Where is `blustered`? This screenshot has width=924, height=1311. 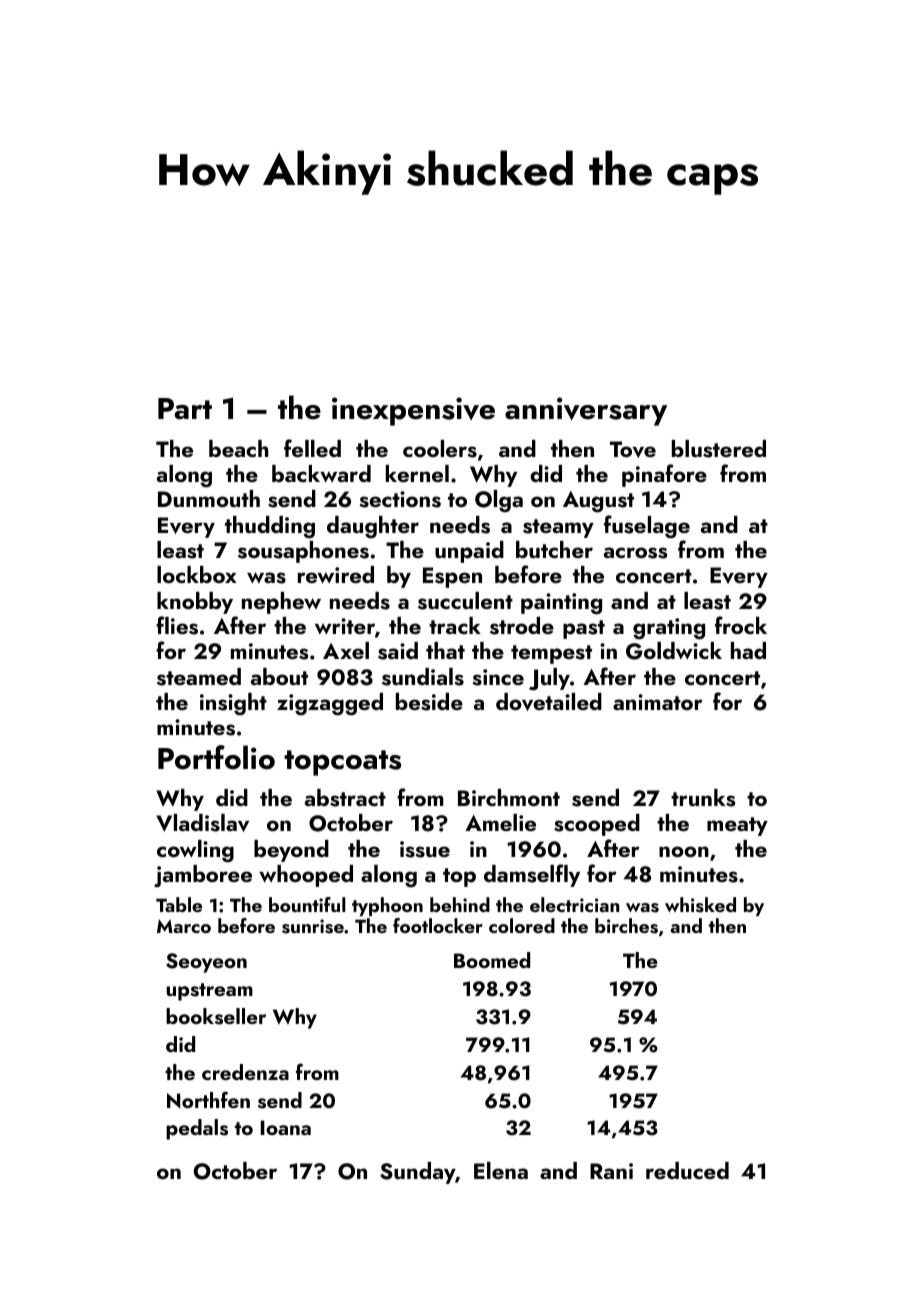 blustered is located at coordinates (719, 449).
